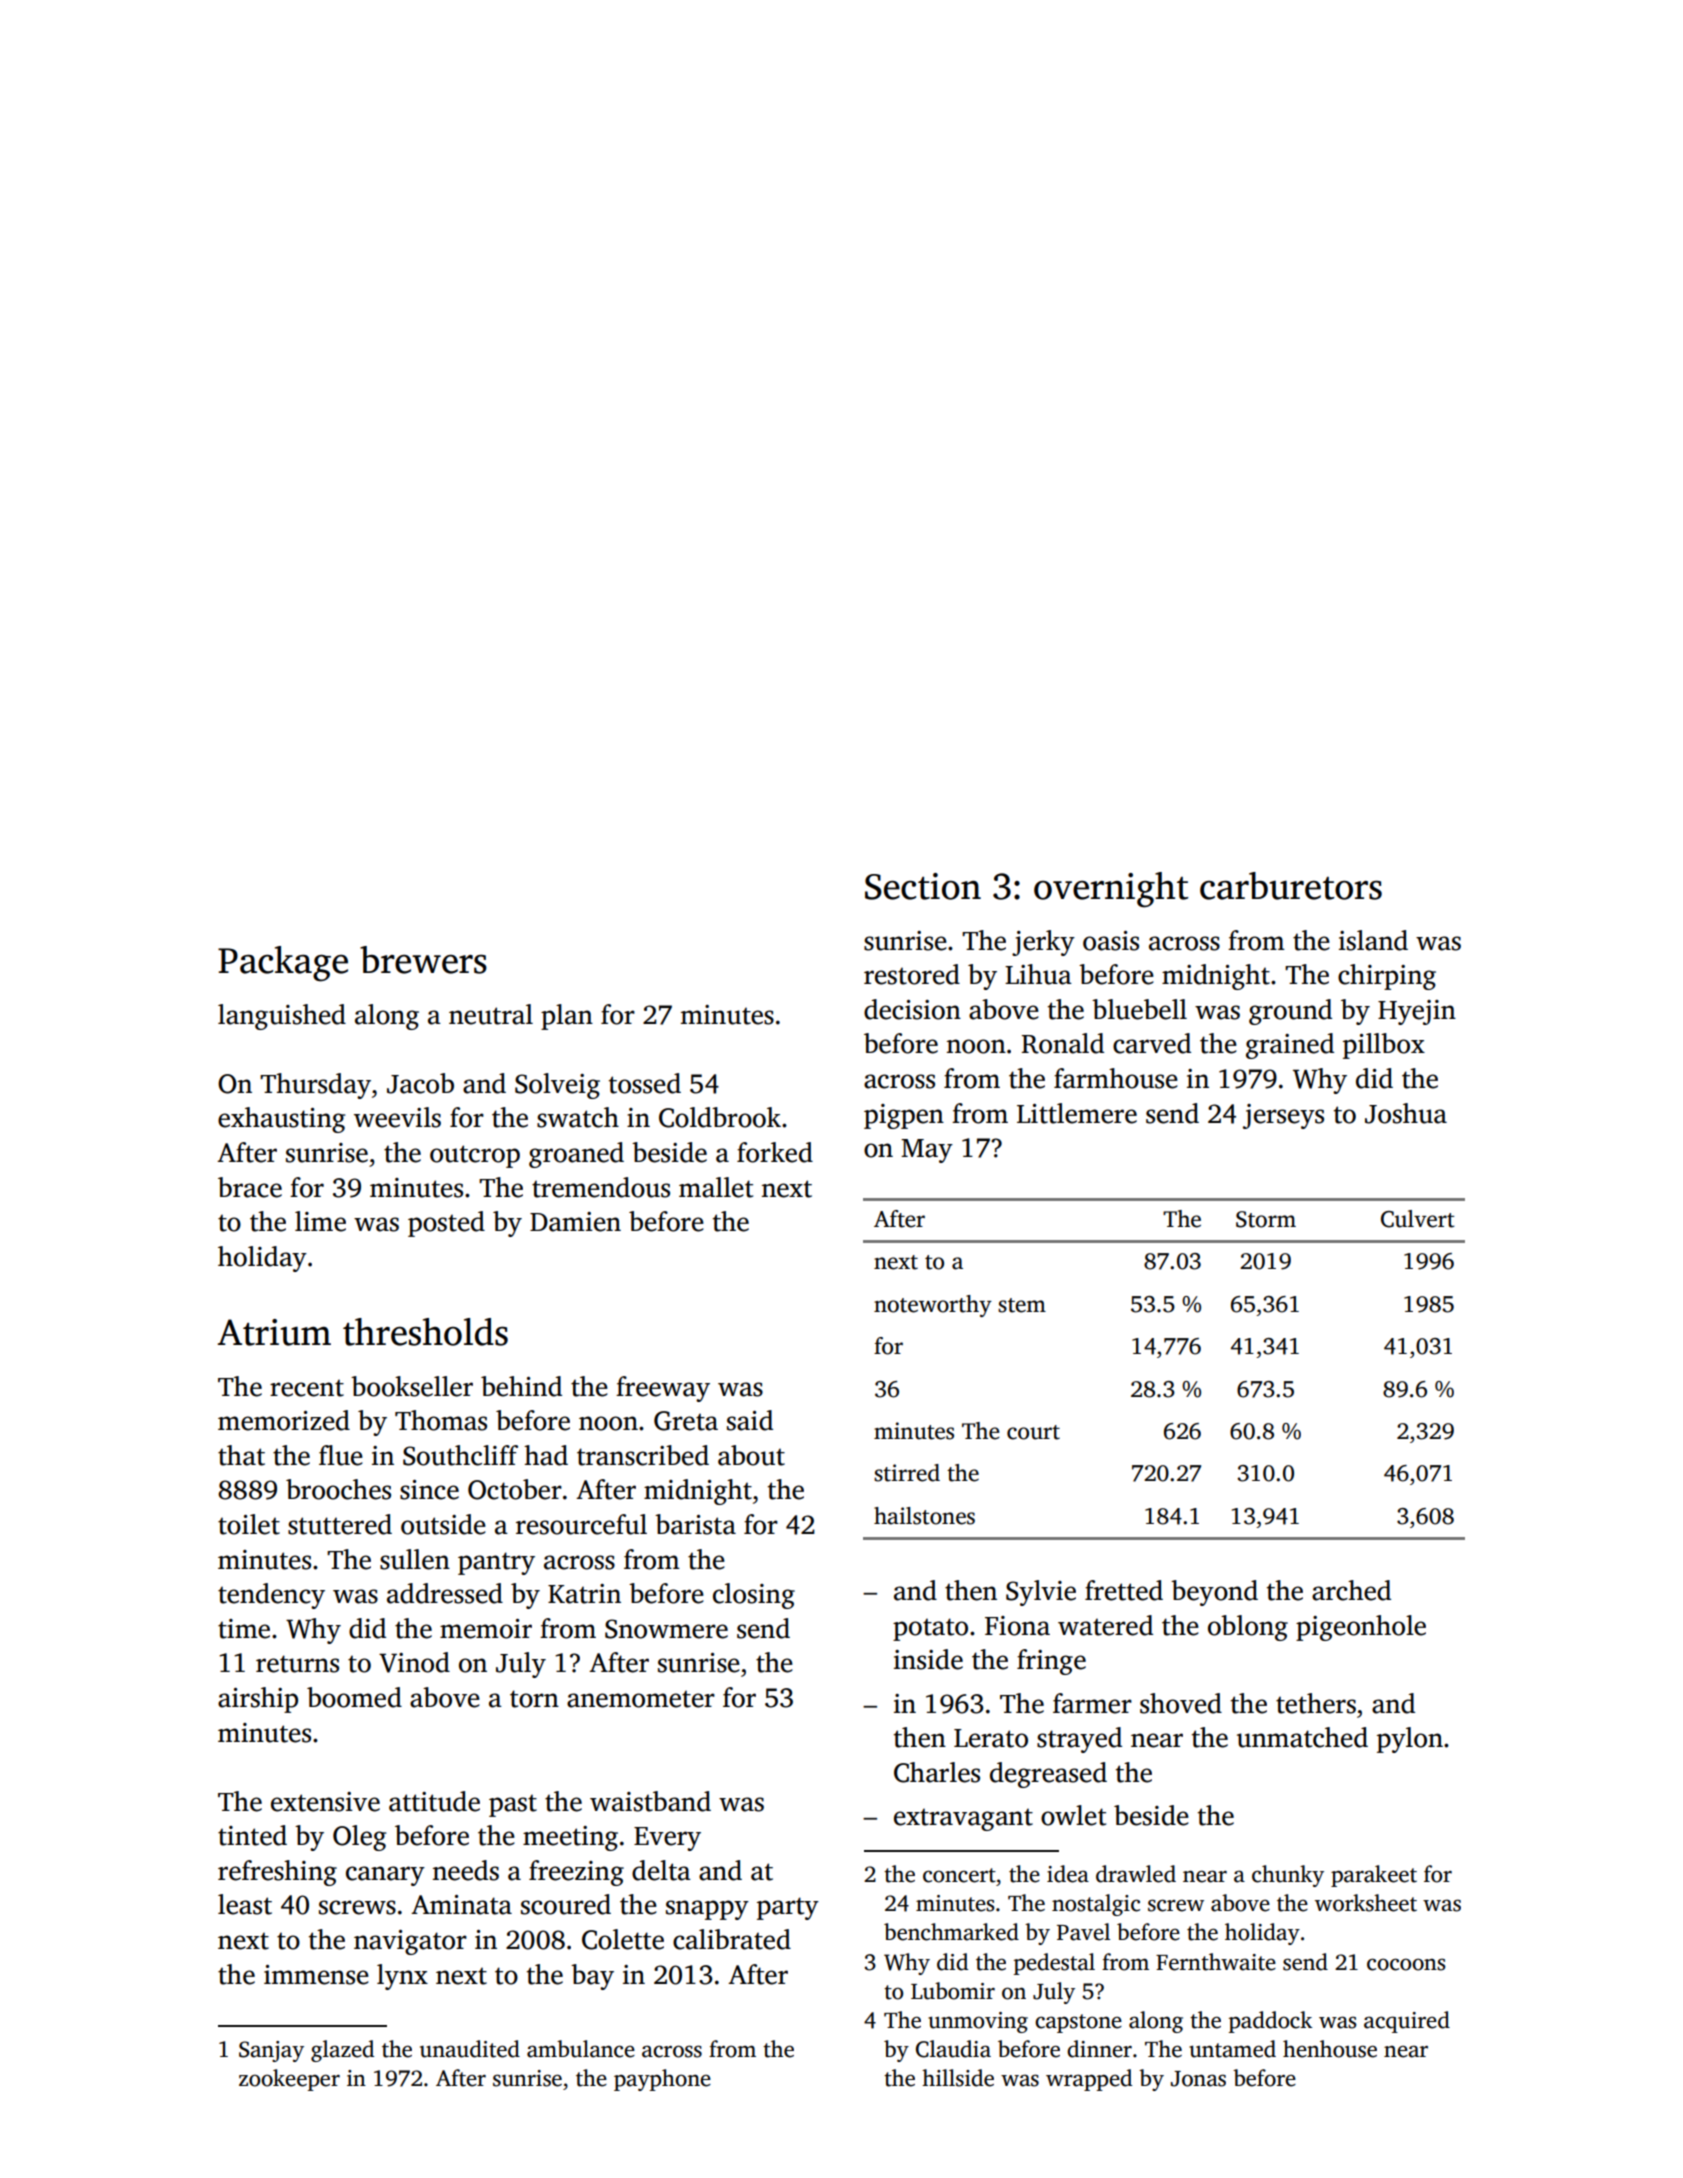 Image resolution: width=1683 pixels, height=2178 pixels. Describe the element at coordinates (283, 964) in the screenshot. I see `Package` at that location.
